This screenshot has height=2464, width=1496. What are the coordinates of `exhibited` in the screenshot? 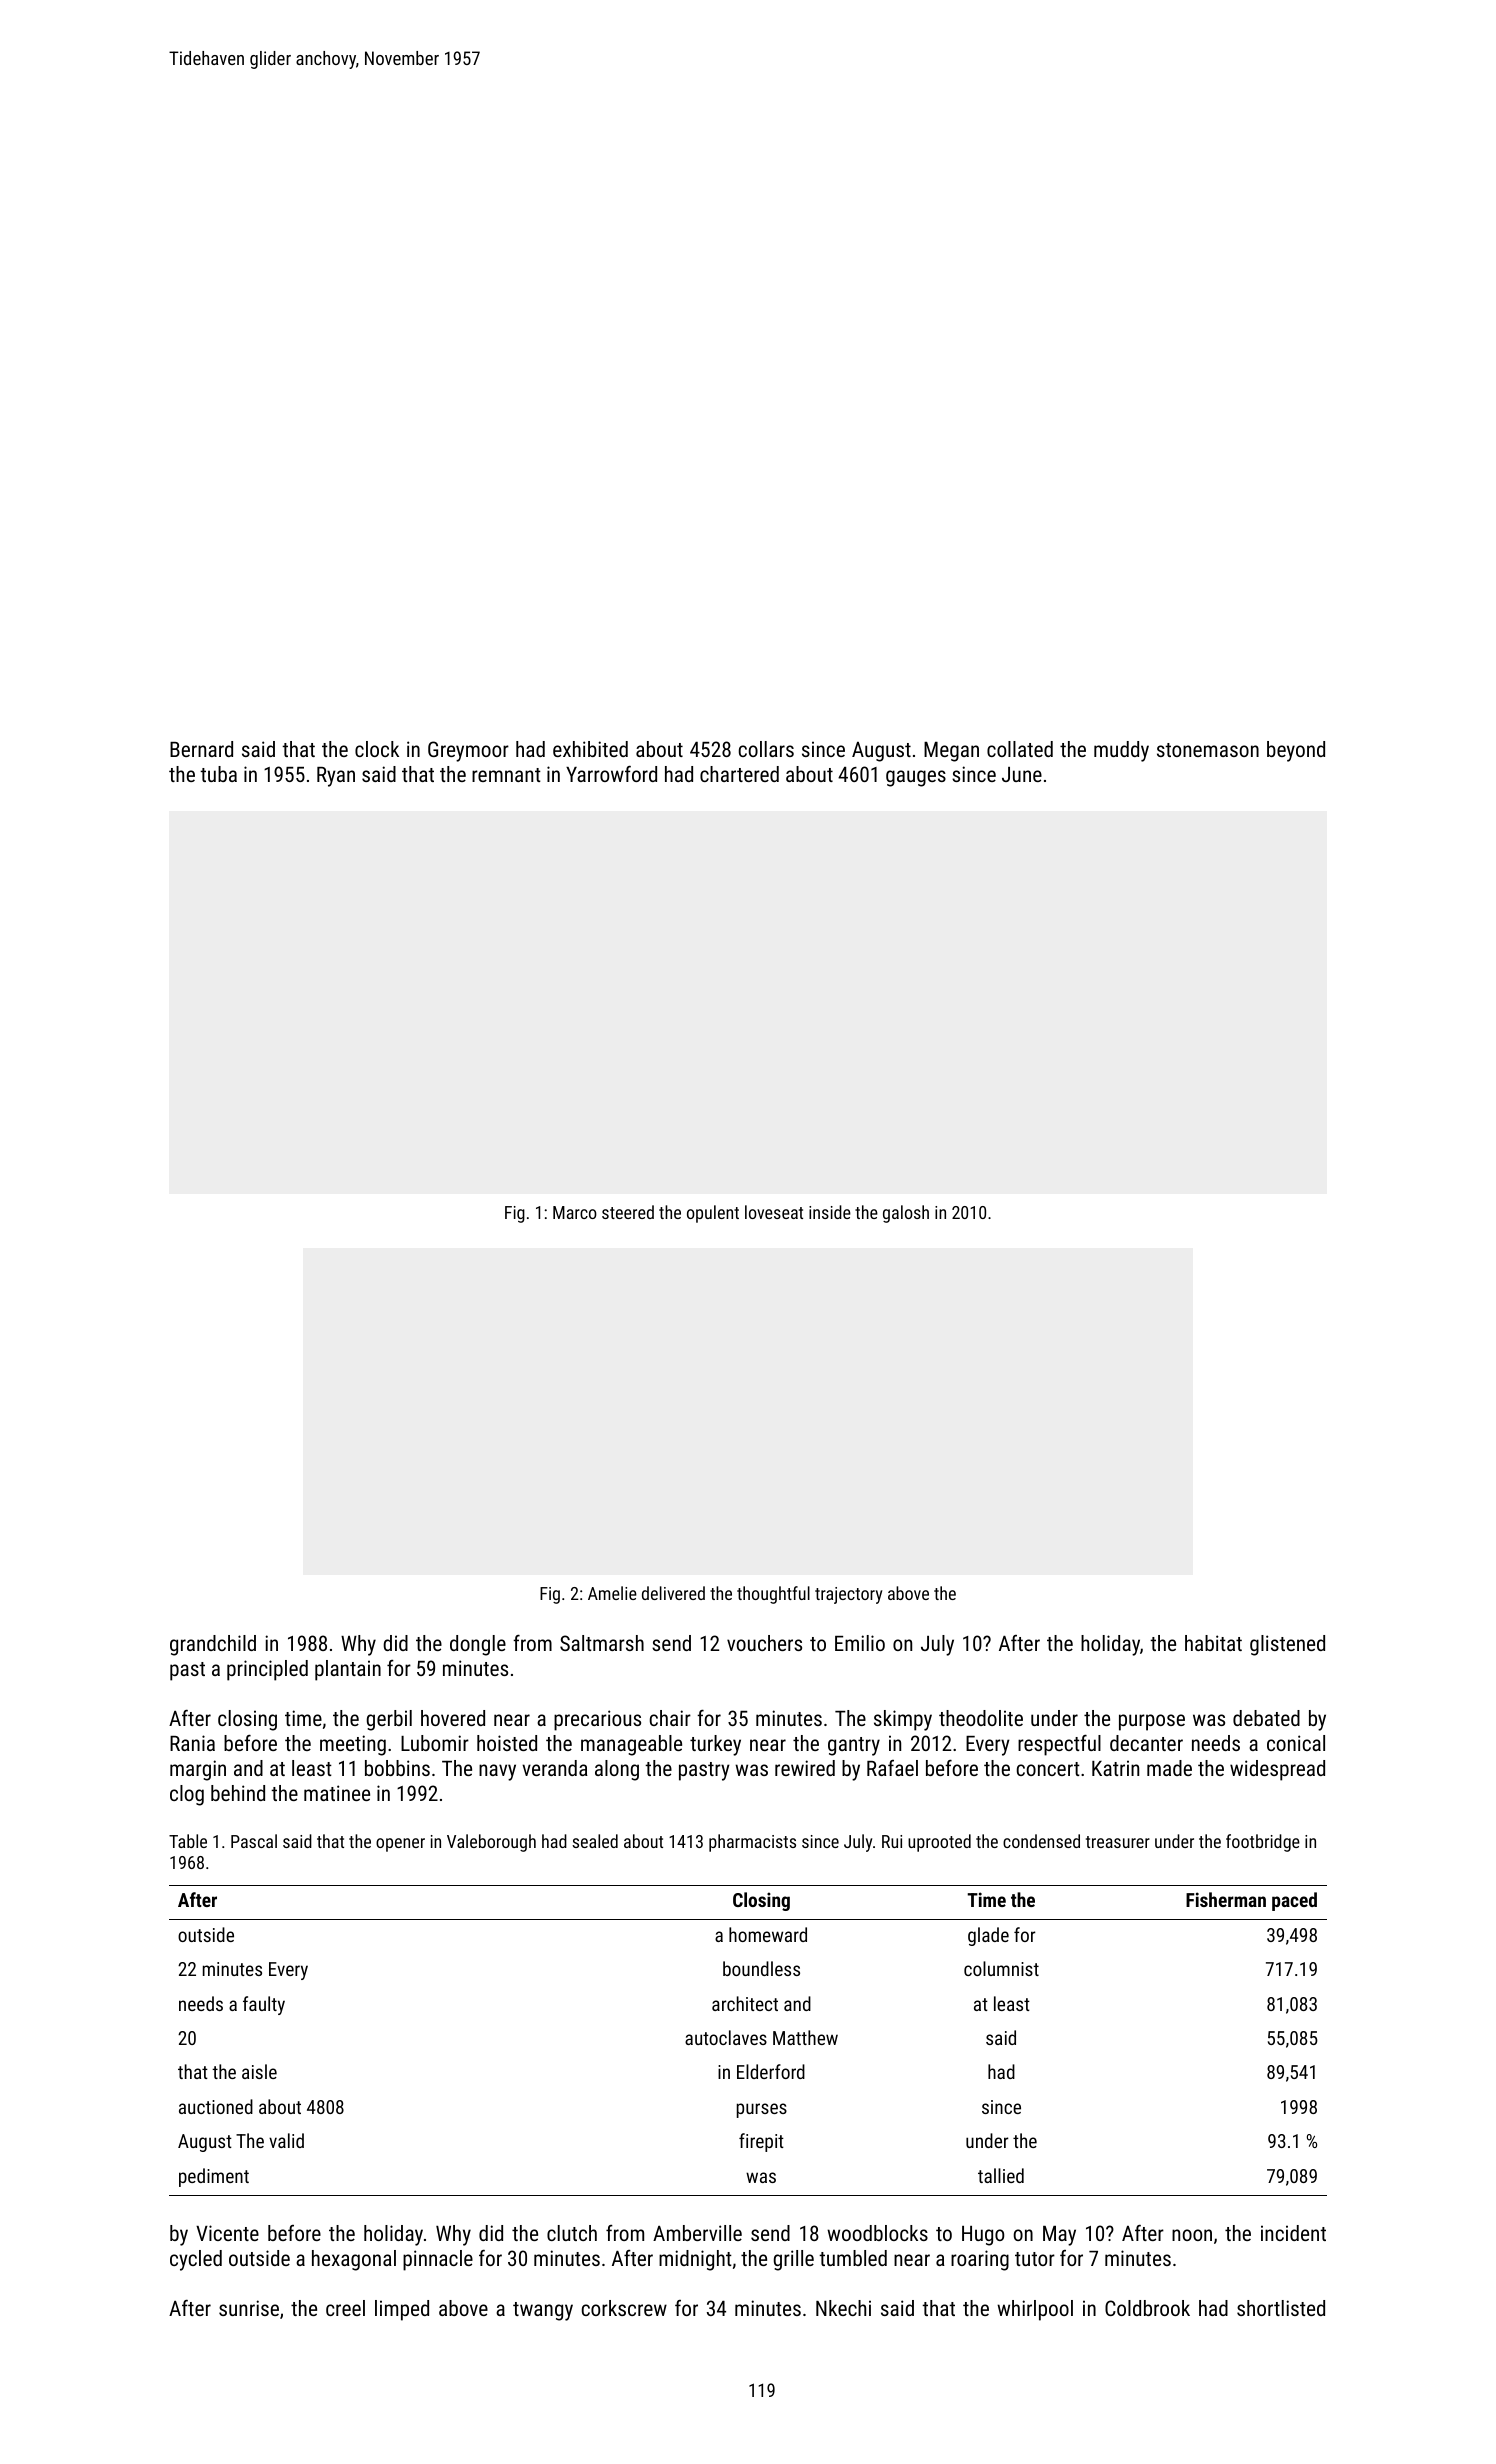 It's located at (590, 749).
